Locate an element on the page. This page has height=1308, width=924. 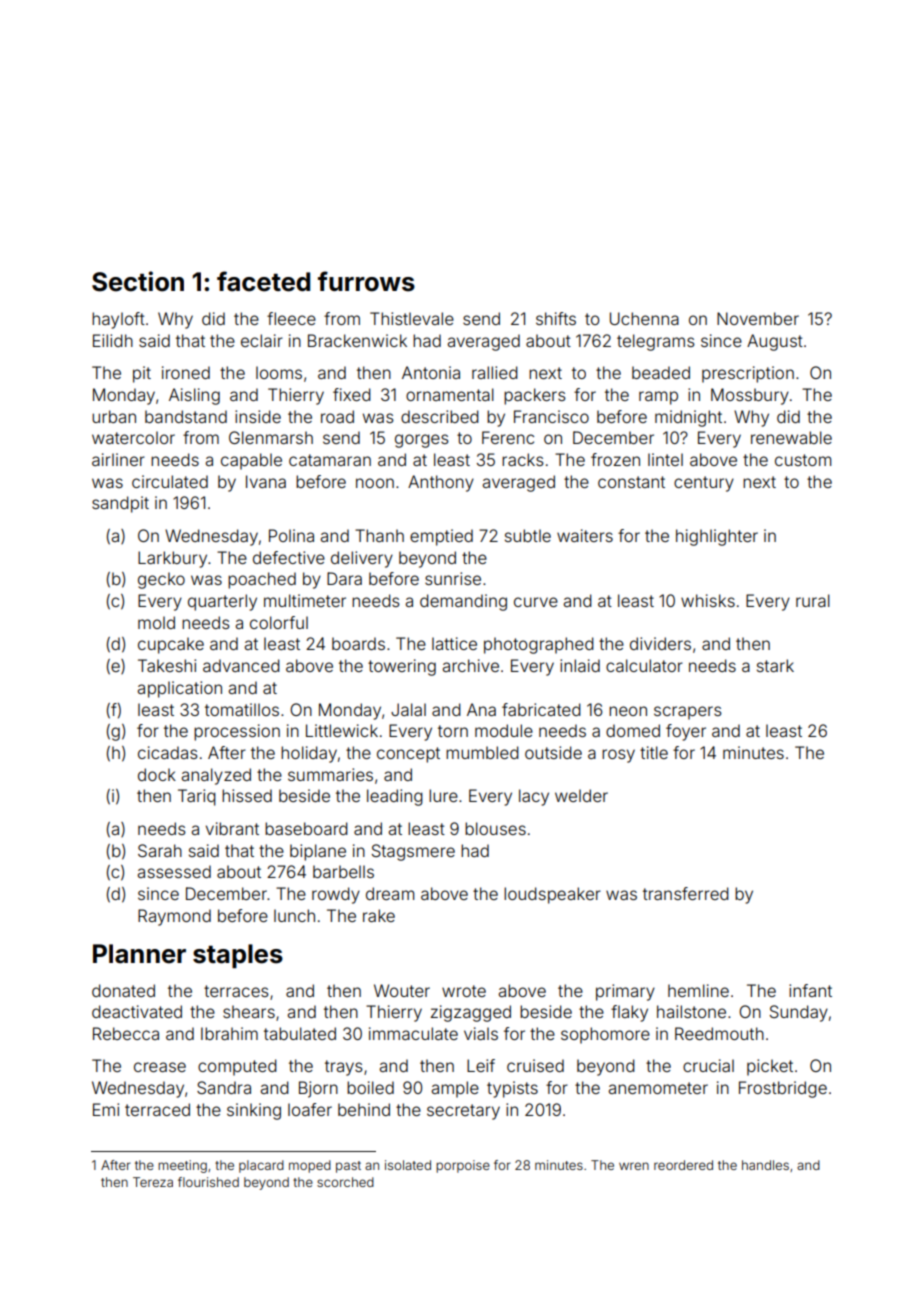
photographed is located at coordinates (539, 645).
